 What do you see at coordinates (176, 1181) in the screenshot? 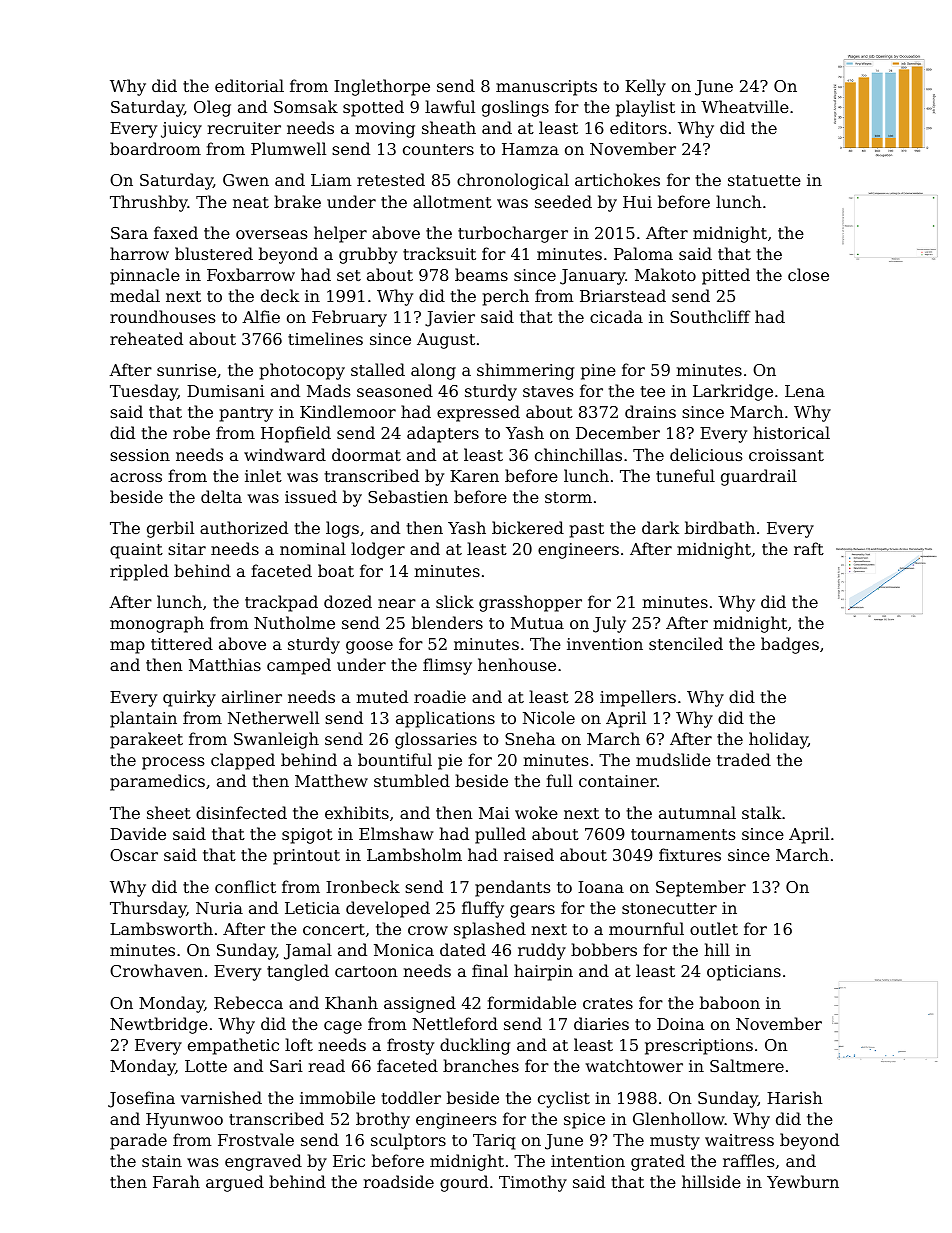
I see `Farah` at bounding box center [176, 1181].
